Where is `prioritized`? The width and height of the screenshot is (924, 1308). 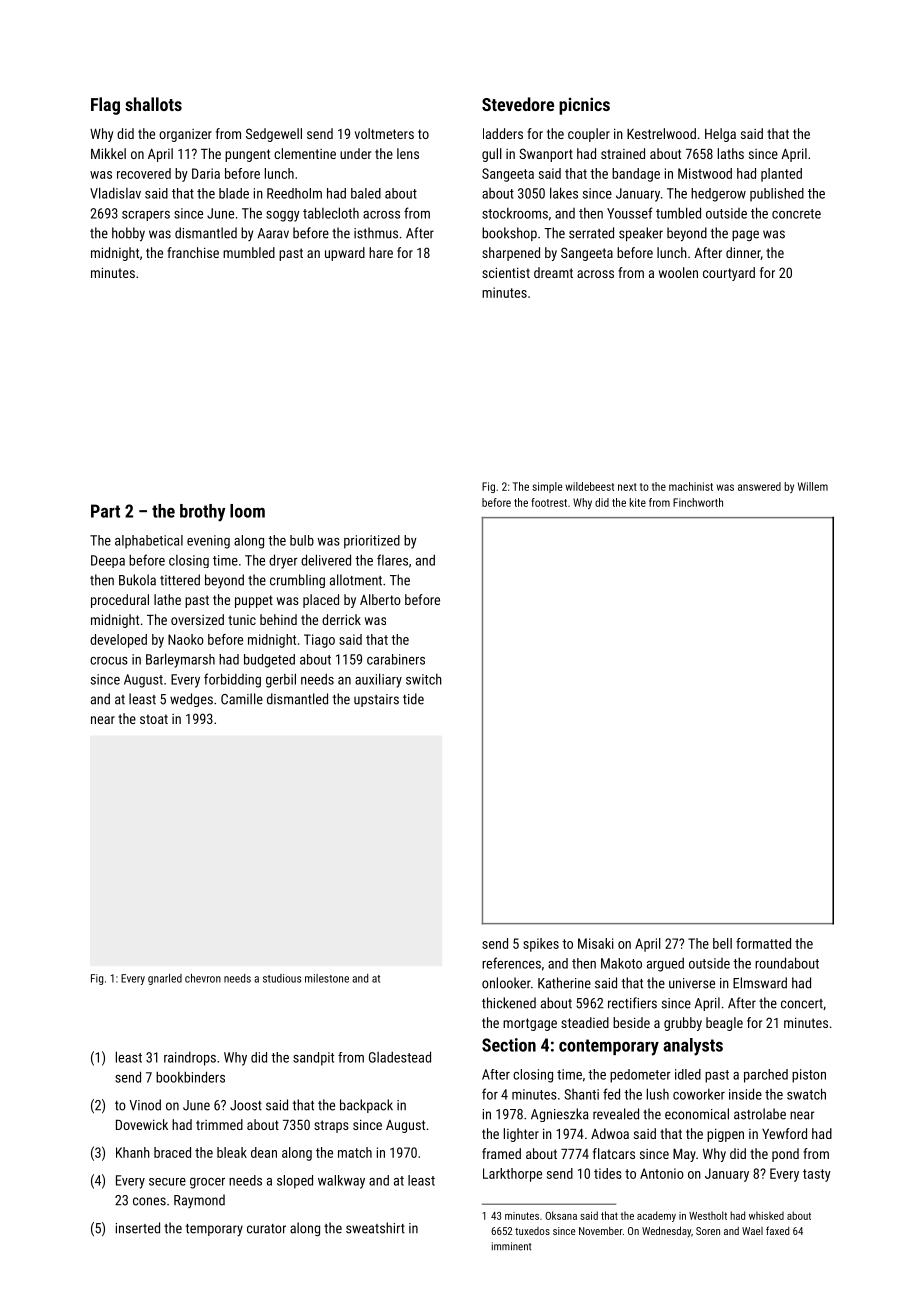 prioritized is located at coordinates (372, 542).
